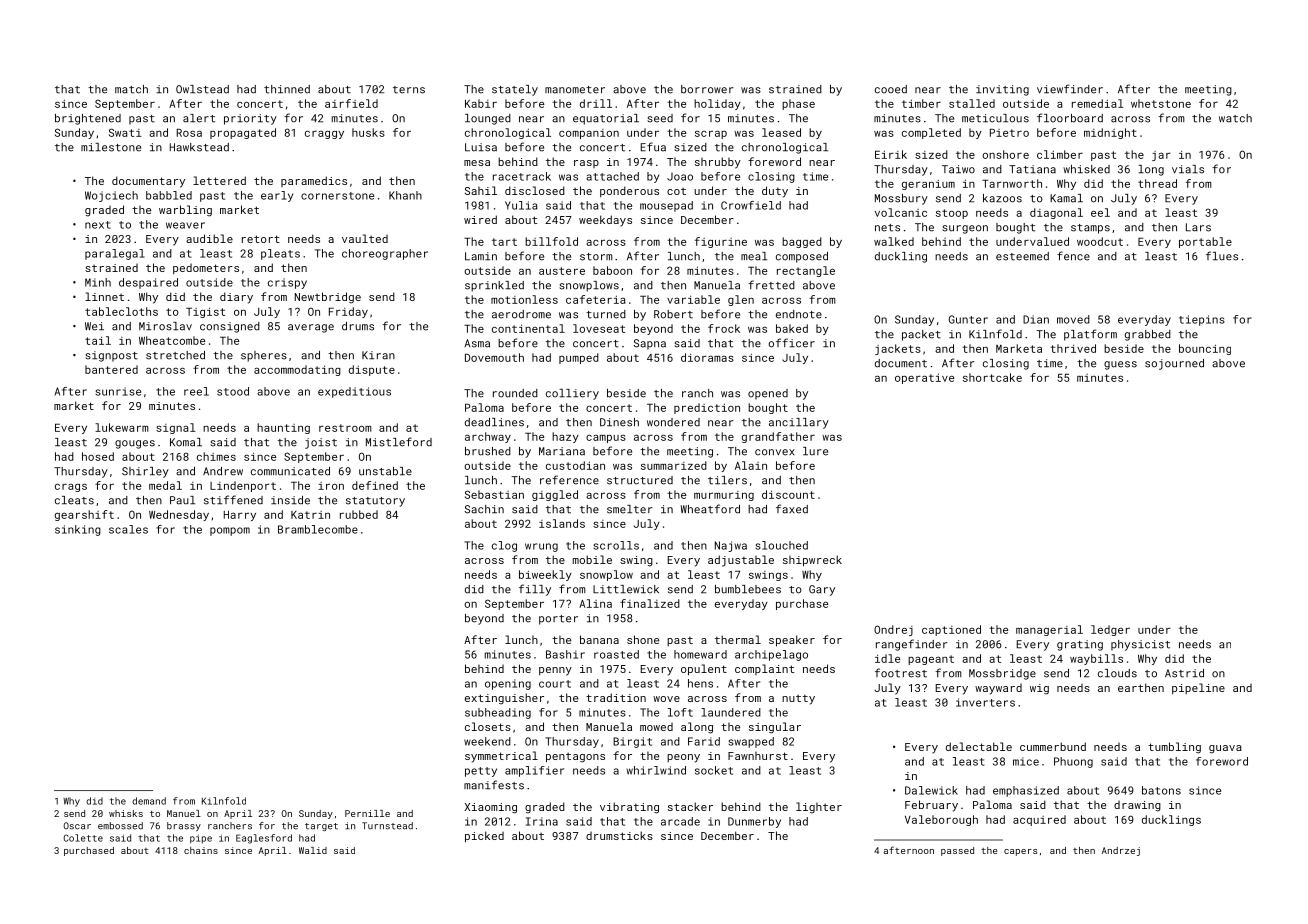 The image size is (1308, 924). Describe the element at coordinates (771, 655) in the screenshot. I see `archipelago` at that location.
